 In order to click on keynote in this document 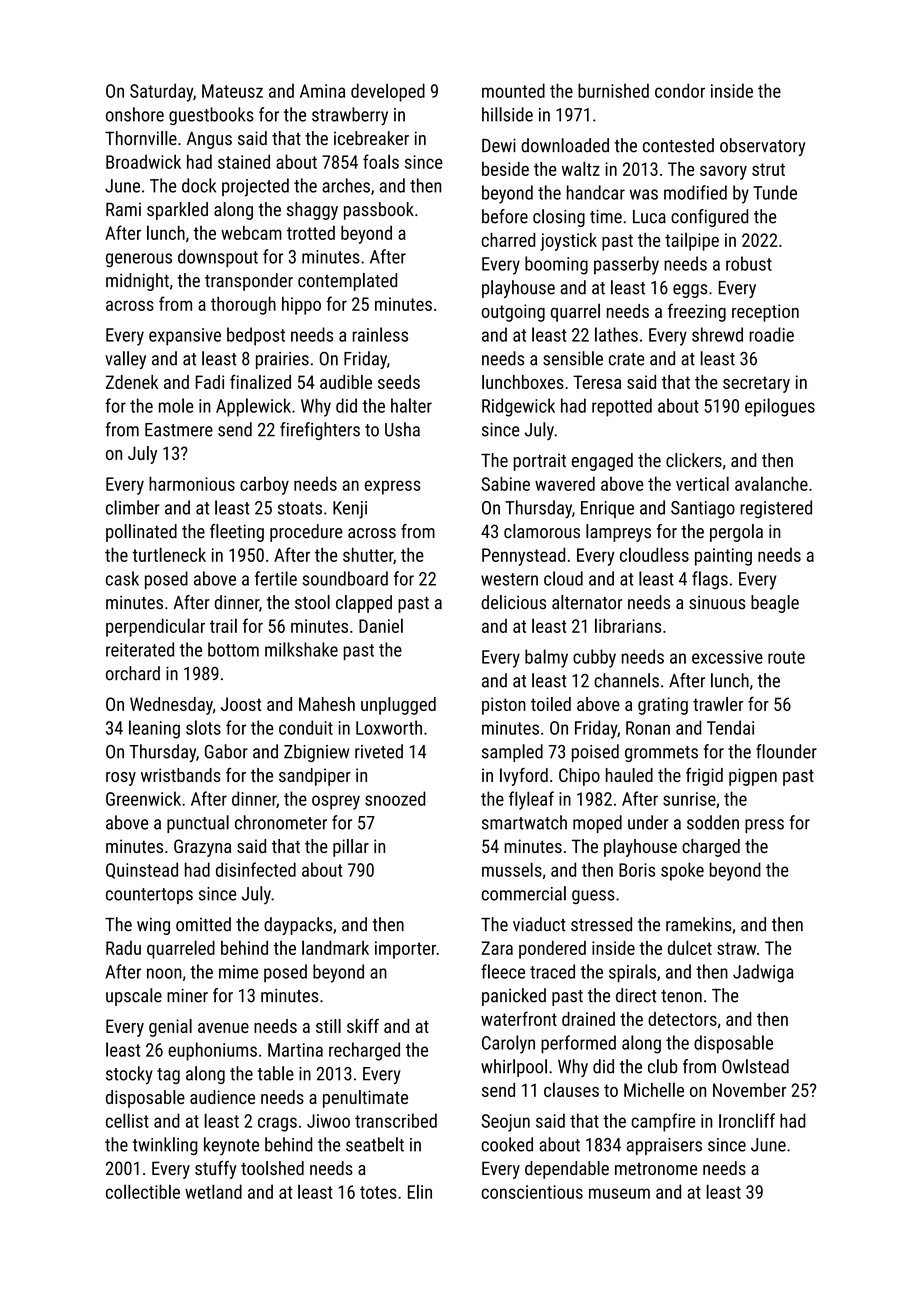, I will do `click(231, 1146)`.
